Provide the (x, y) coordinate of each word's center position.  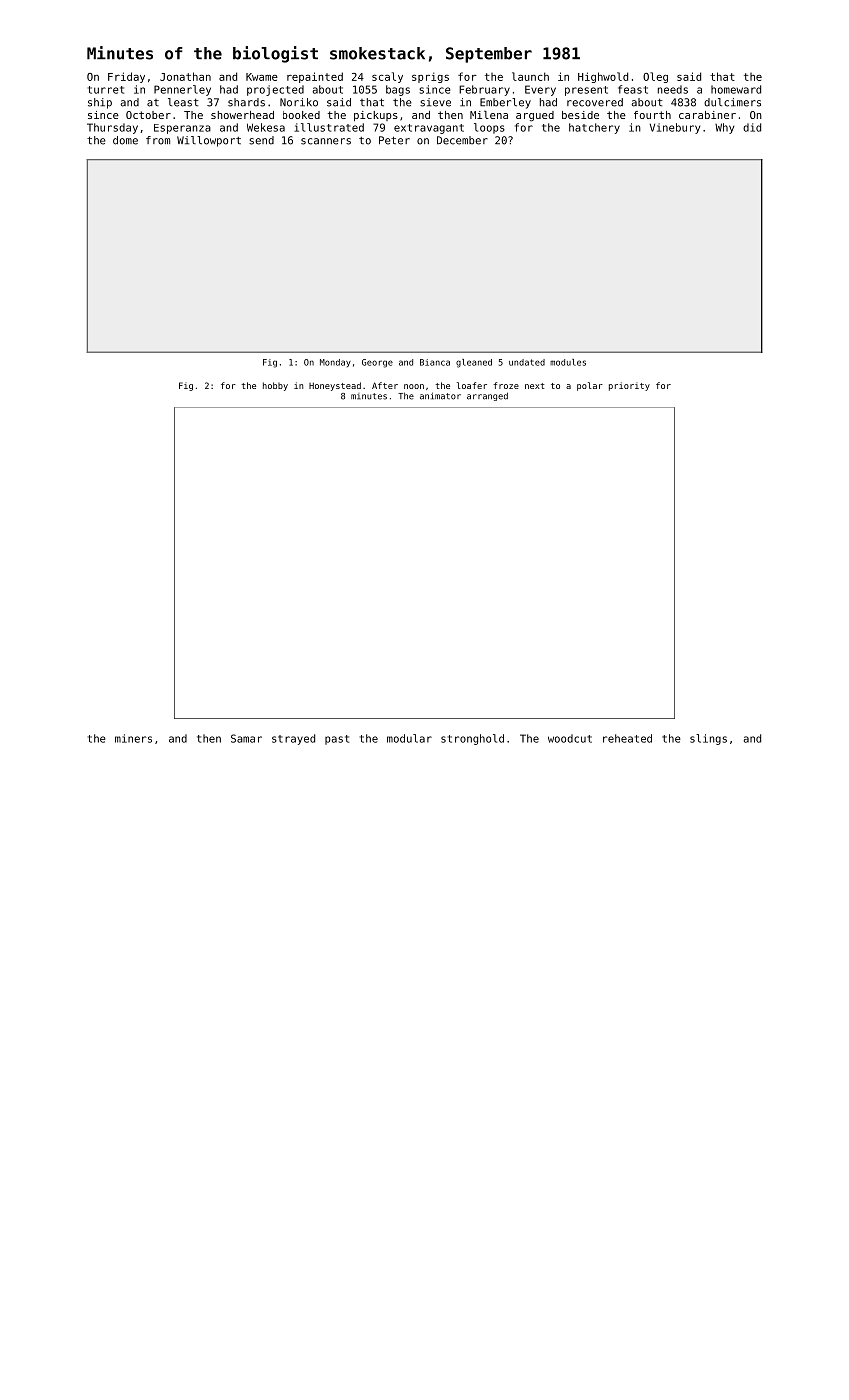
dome (125, 140)
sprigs (430, 77)
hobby (275, 386)
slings (708, 739)
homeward (736, 89)
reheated (627, 738)
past (337, 740)
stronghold (472, 739)
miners (133, 738)
